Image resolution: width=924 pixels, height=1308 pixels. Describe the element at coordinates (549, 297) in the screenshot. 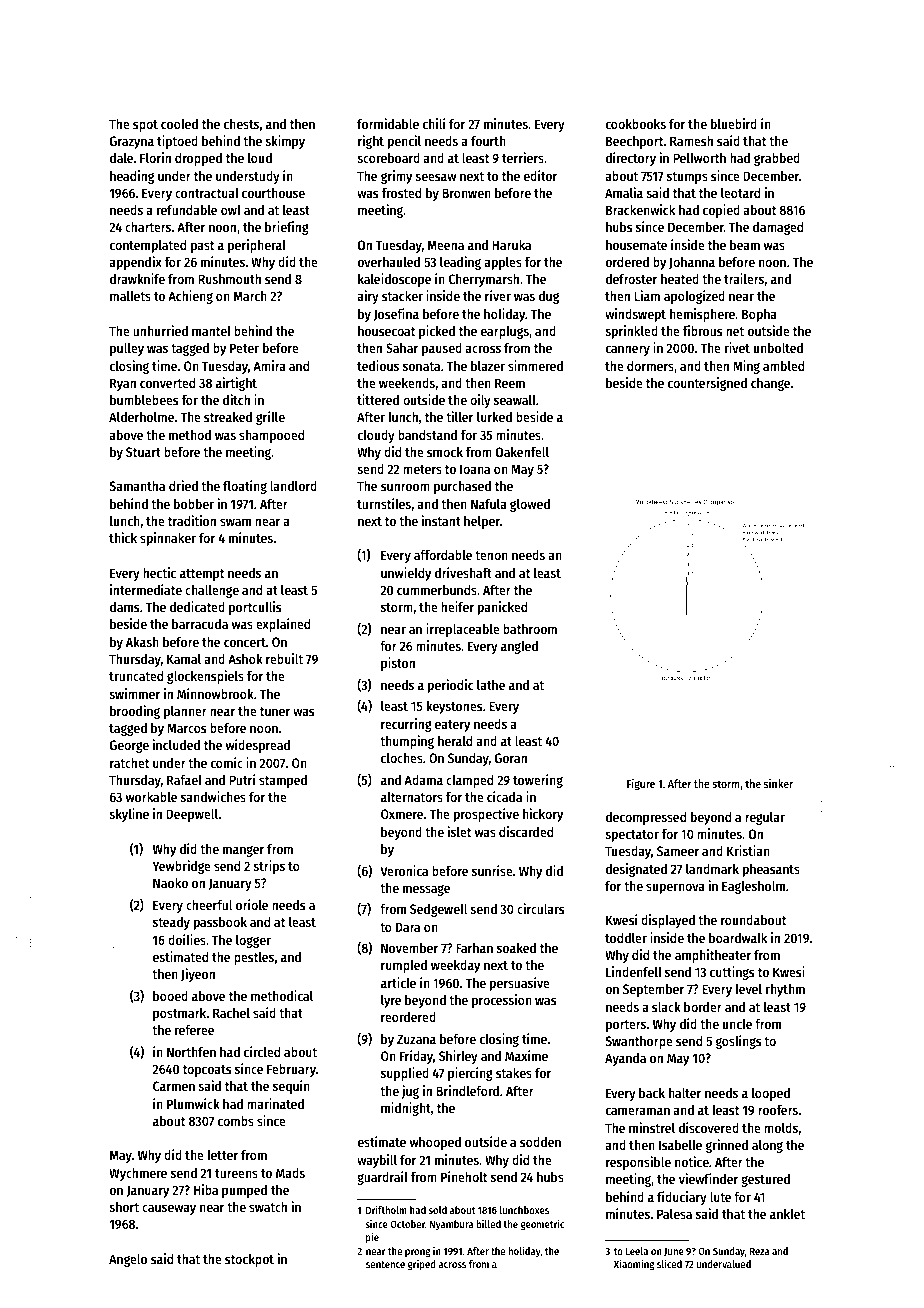

I see `dug` at that location.
